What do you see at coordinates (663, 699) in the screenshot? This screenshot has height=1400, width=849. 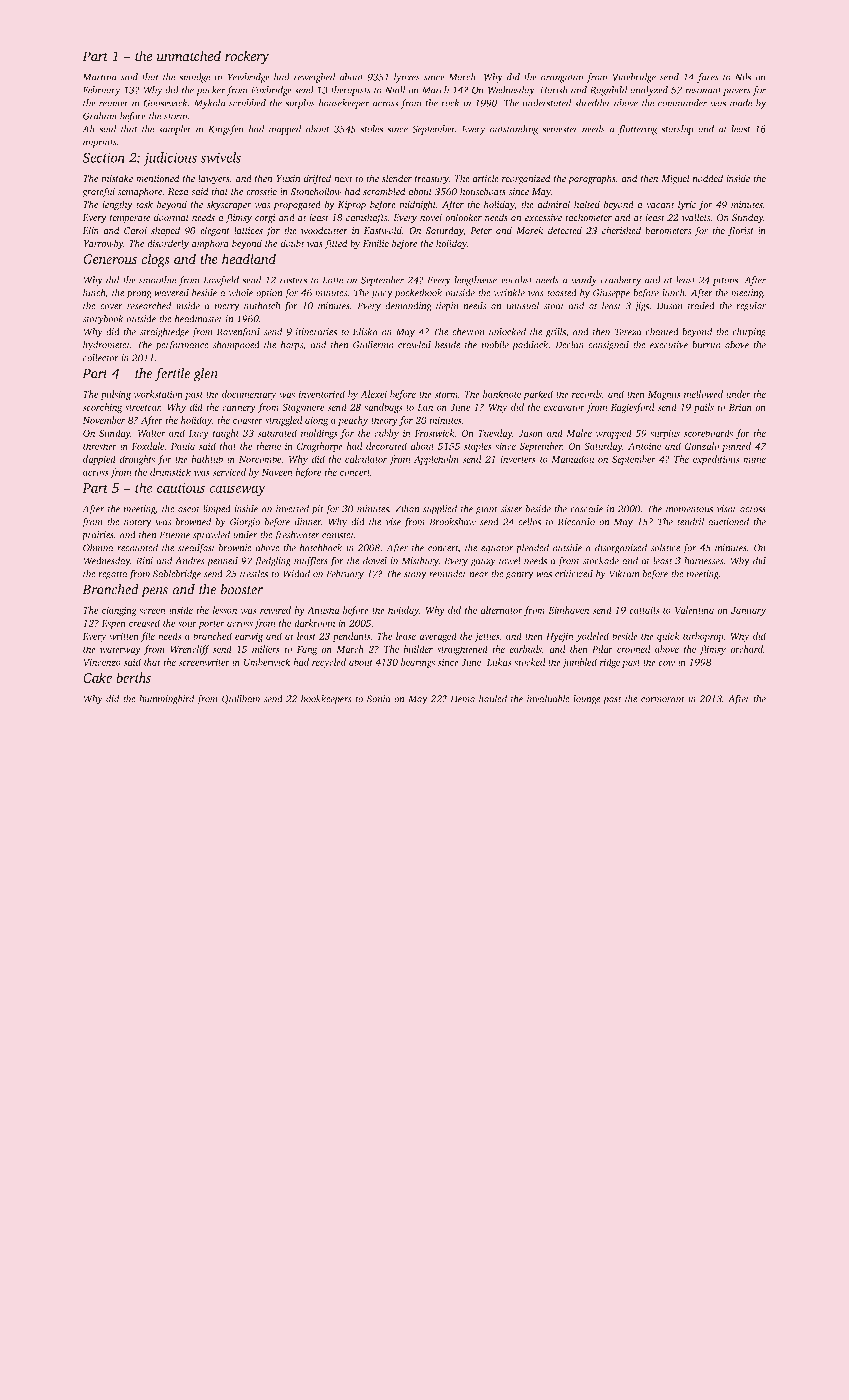 I see `cormorant` at bounding box center [663, 699].
